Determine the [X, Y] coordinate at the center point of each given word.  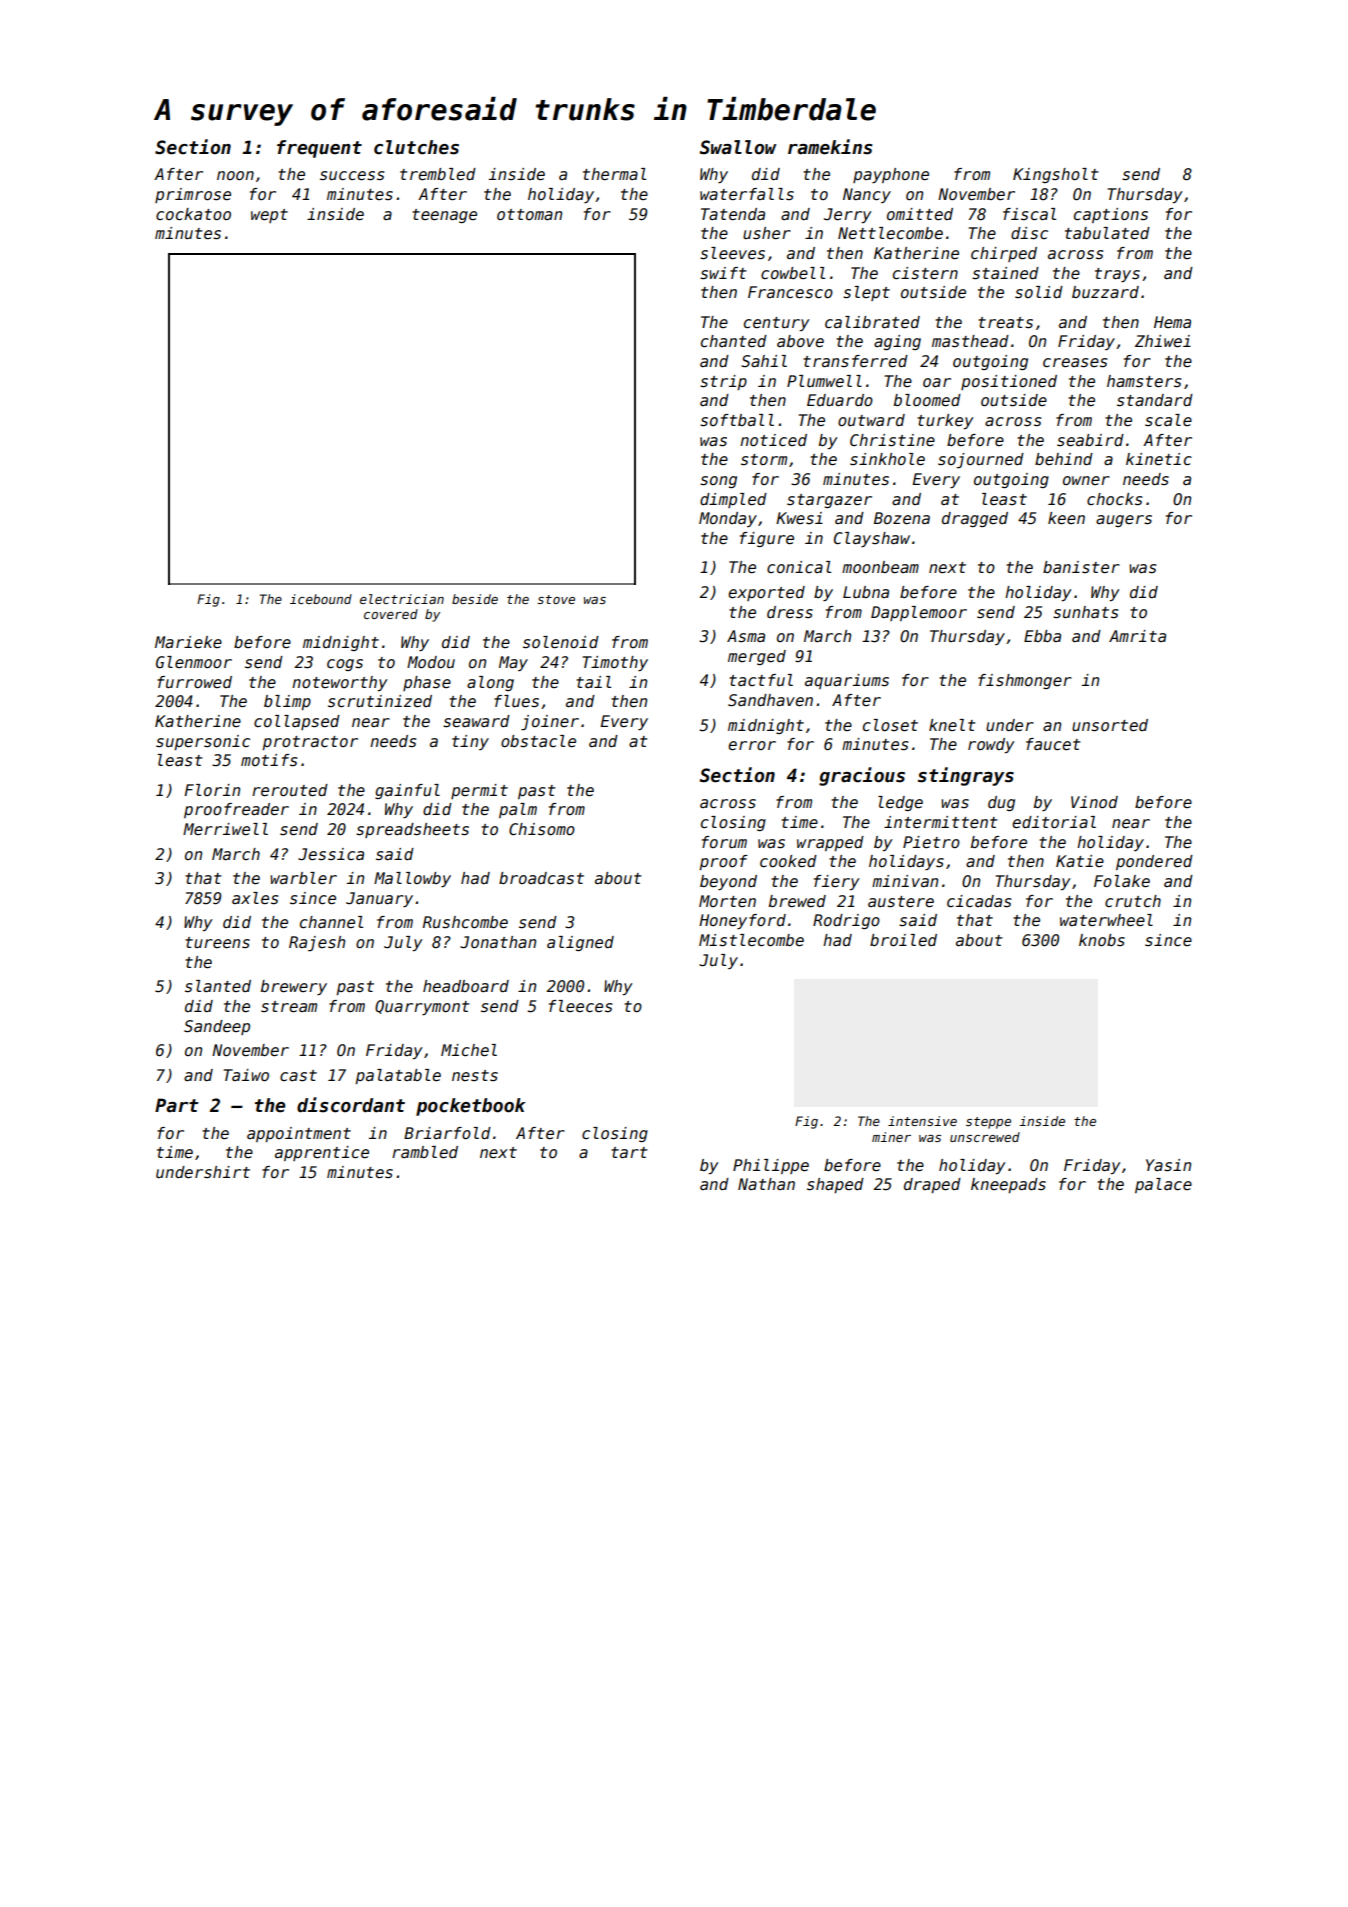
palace [1163, 1185]
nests [475, 1075]
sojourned [981, 460]
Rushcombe [465, 922]
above [800, 341]
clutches [416, 147]
